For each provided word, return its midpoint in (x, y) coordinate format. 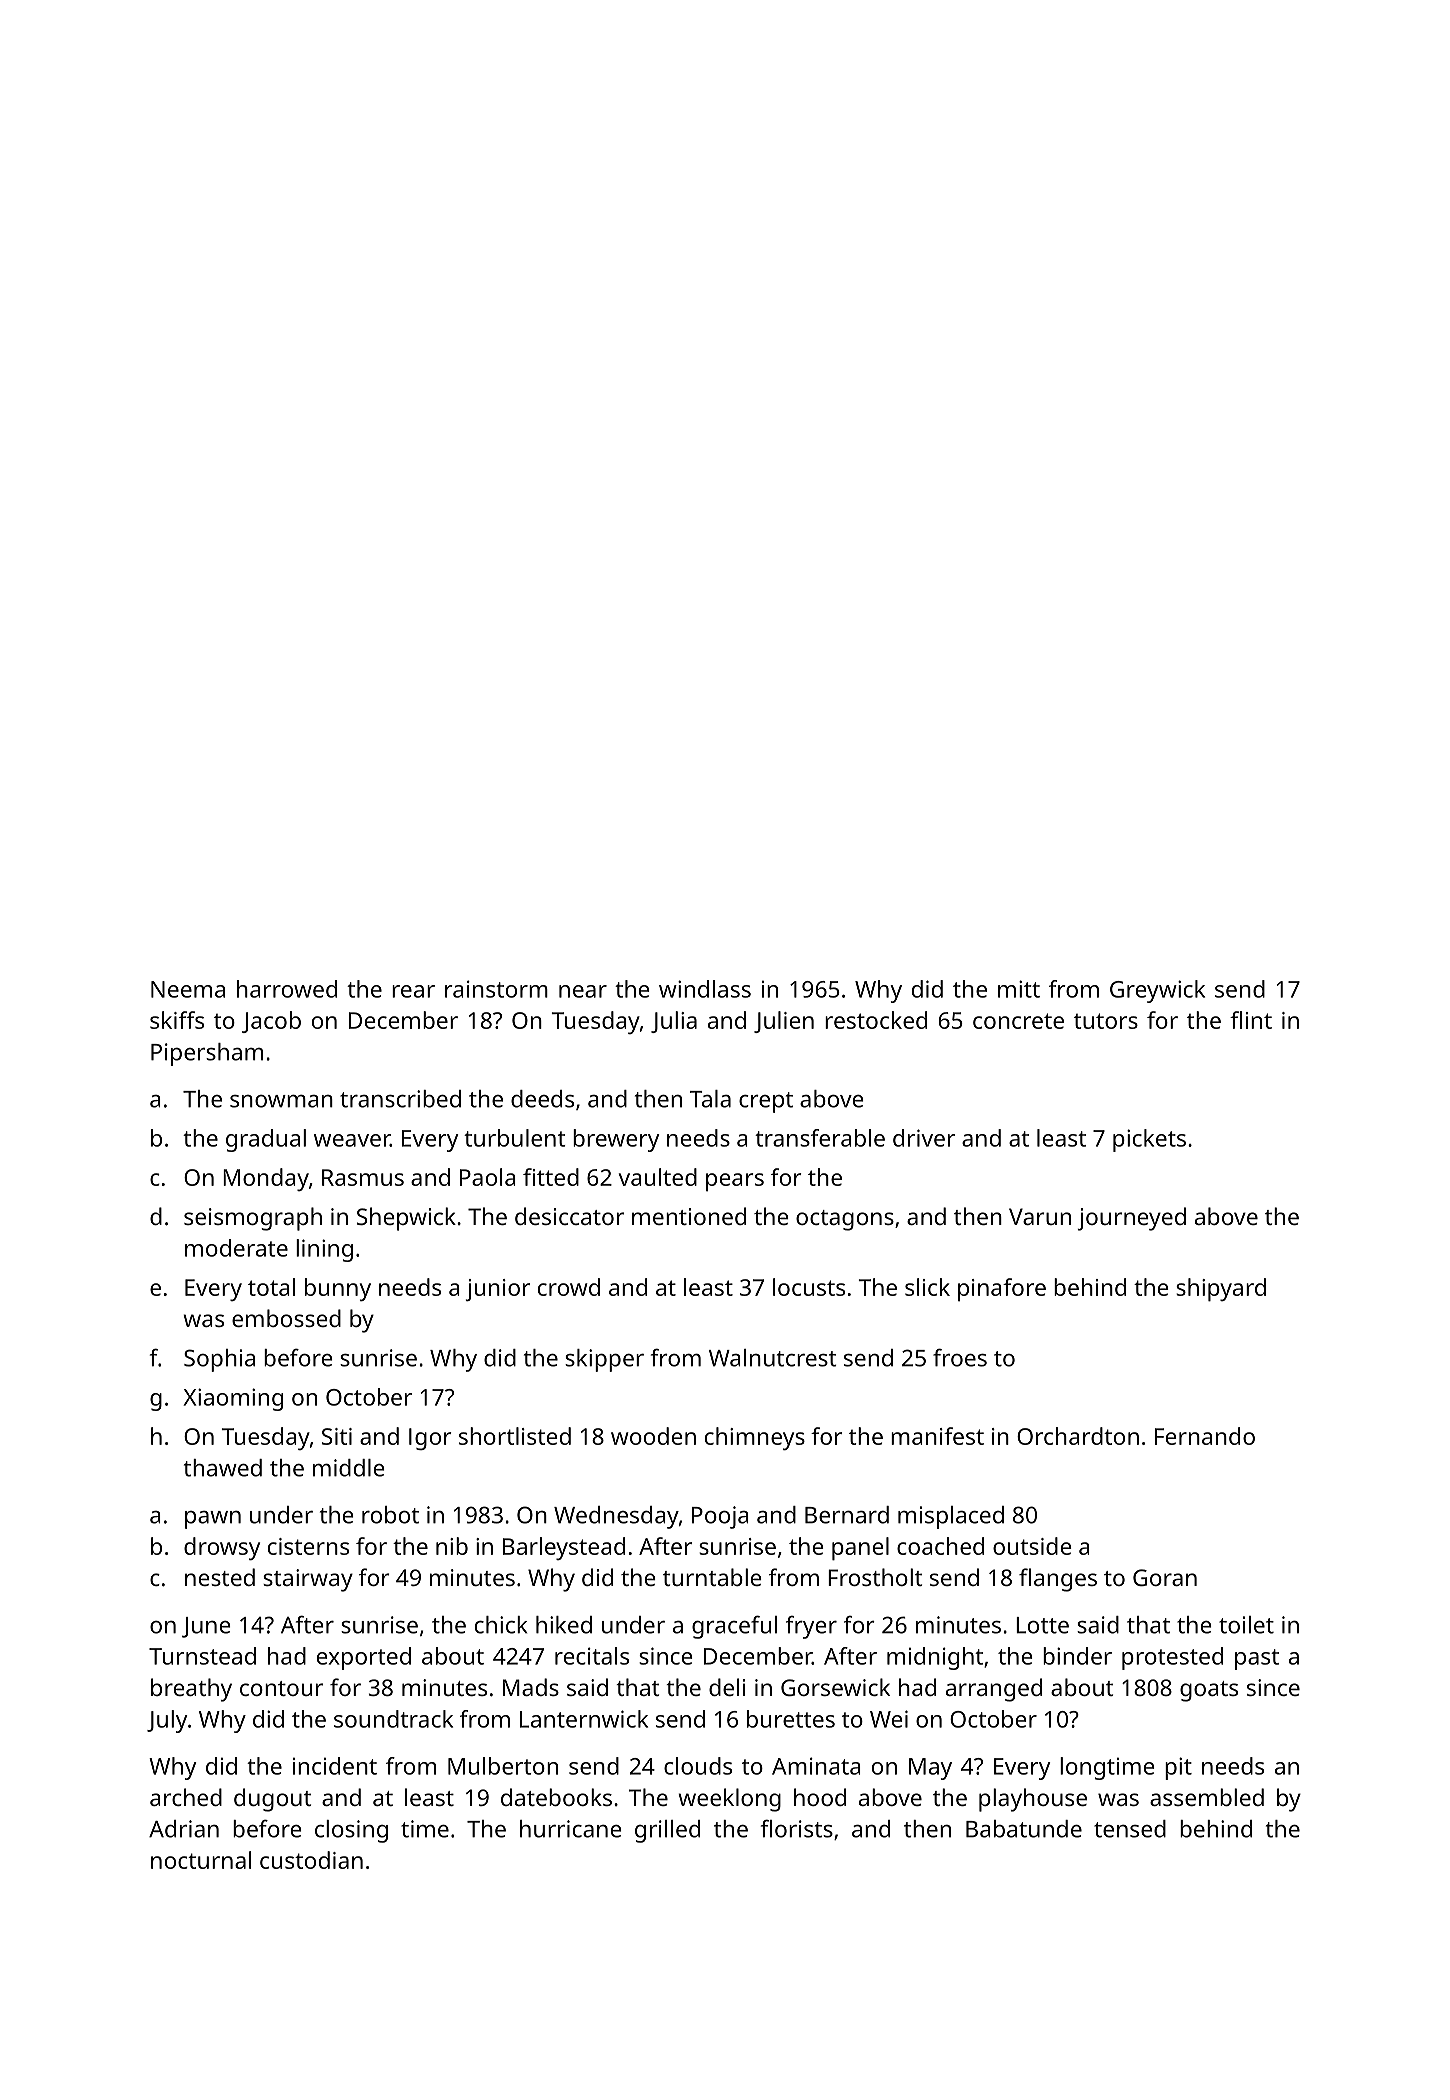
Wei (889, 1719)
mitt (1019, 989)
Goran (1165, 1577)
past (1257, 1659)
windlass (705, 989)
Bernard (847, 1515)
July (167, 1721)
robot (390, 1515)
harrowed (287, 989)
